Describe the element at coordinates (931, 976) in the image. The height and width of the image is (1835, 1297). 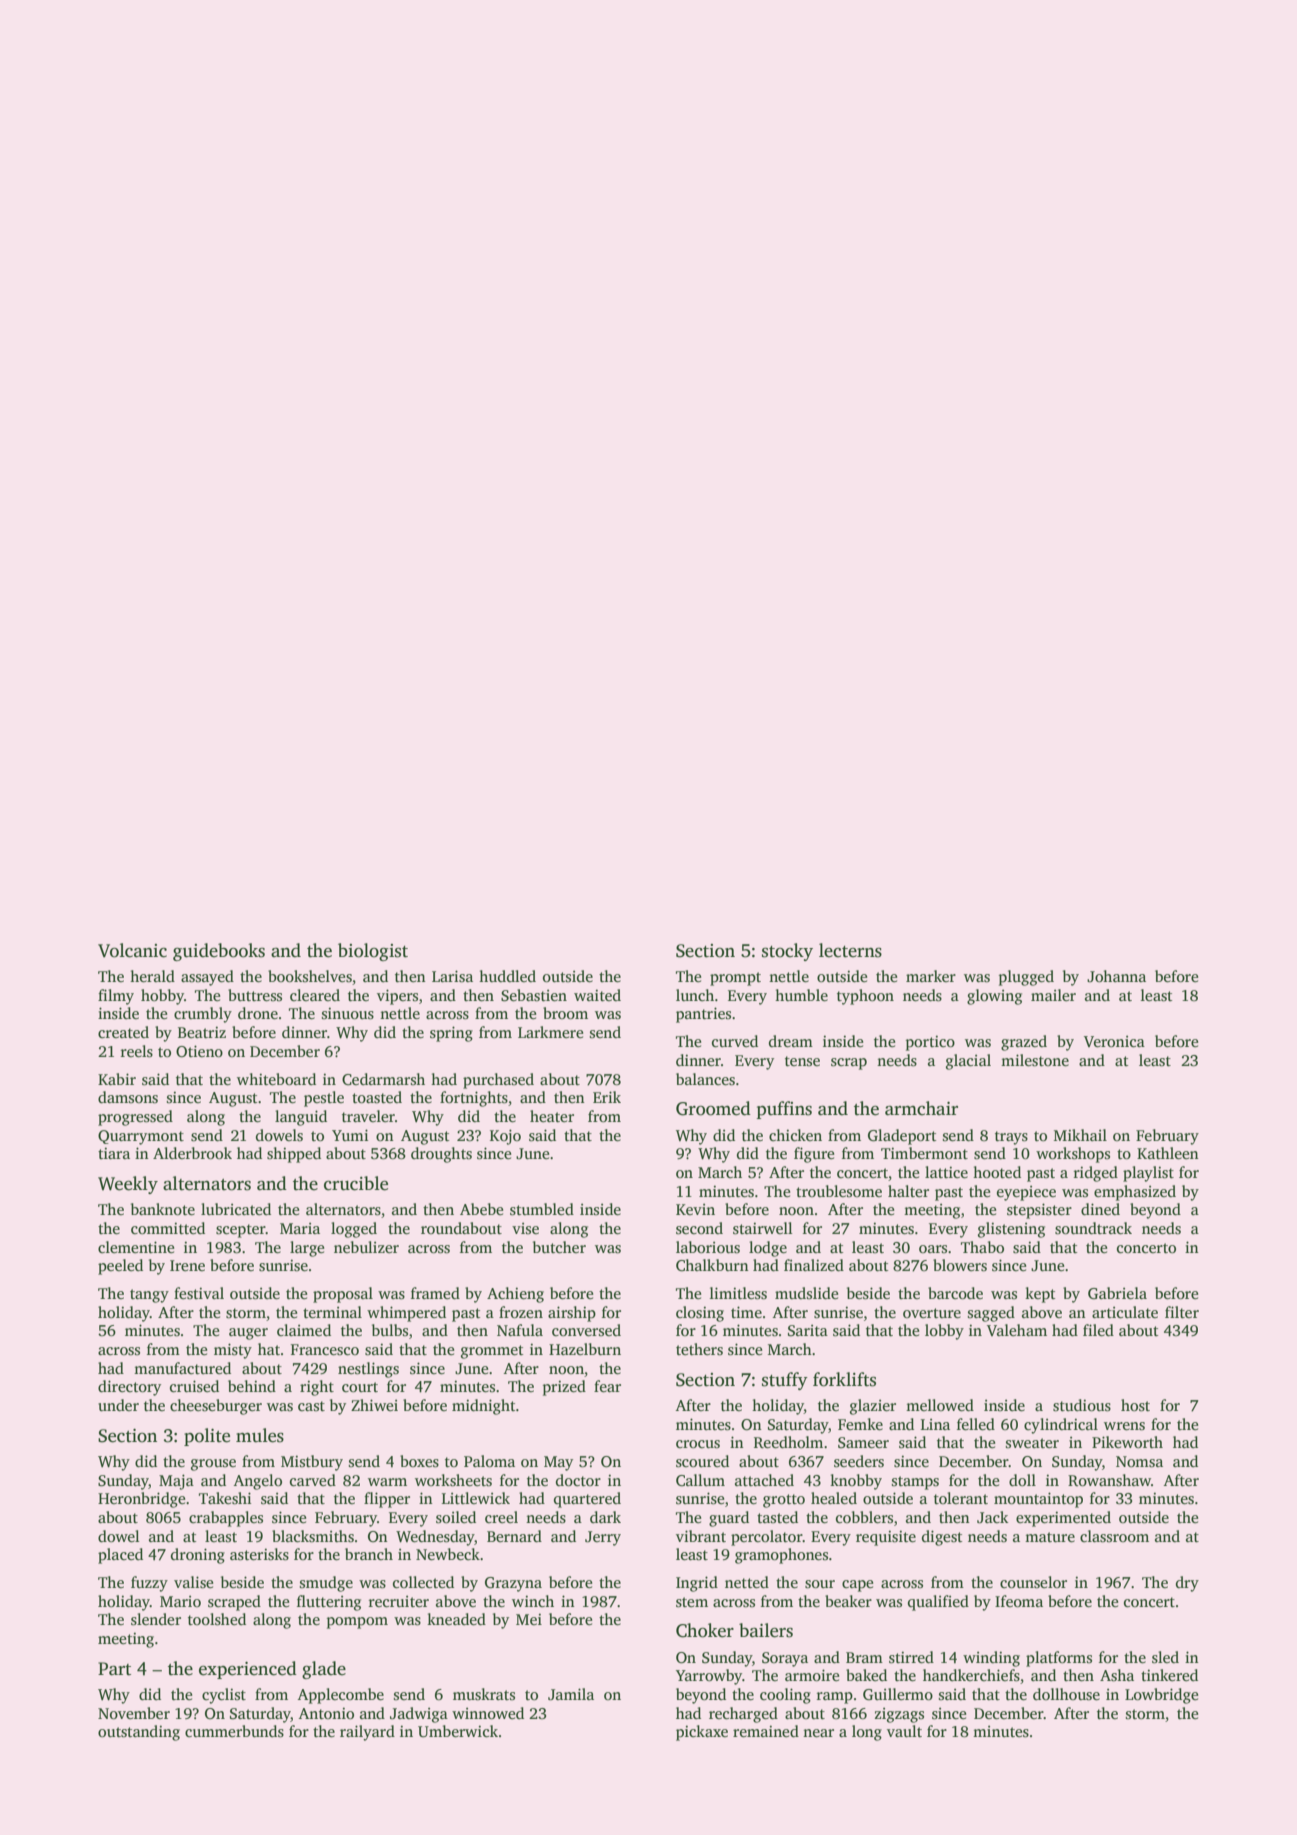
I see `marker` at that location.
